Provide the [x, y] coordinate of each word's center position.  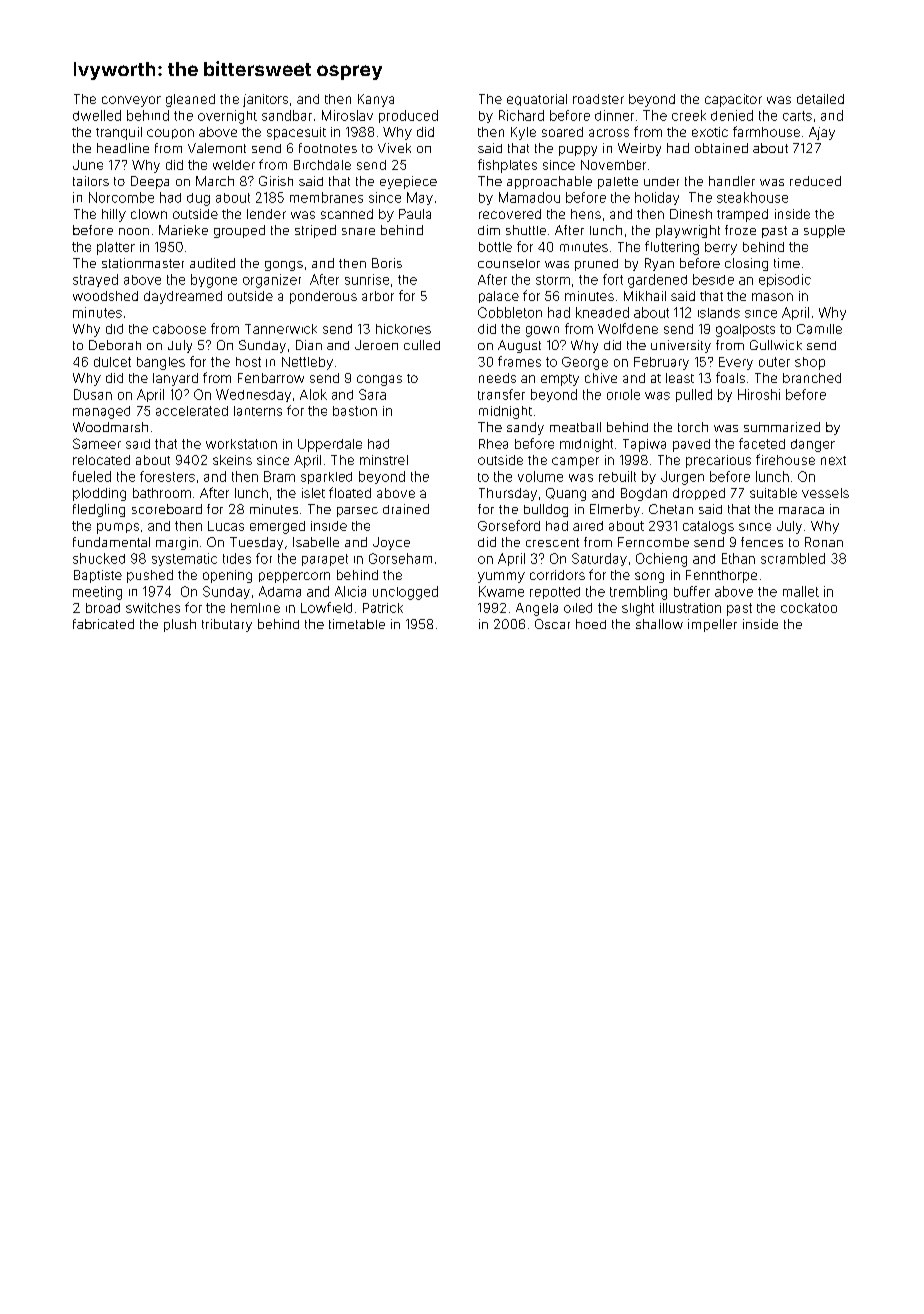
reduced [815, 181]
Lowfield [326, 607]
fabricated [103, 624]
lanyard [175, 379]
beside [713, 279]
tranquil [119, 133]
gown [542, 331]
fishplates [507, 166]
